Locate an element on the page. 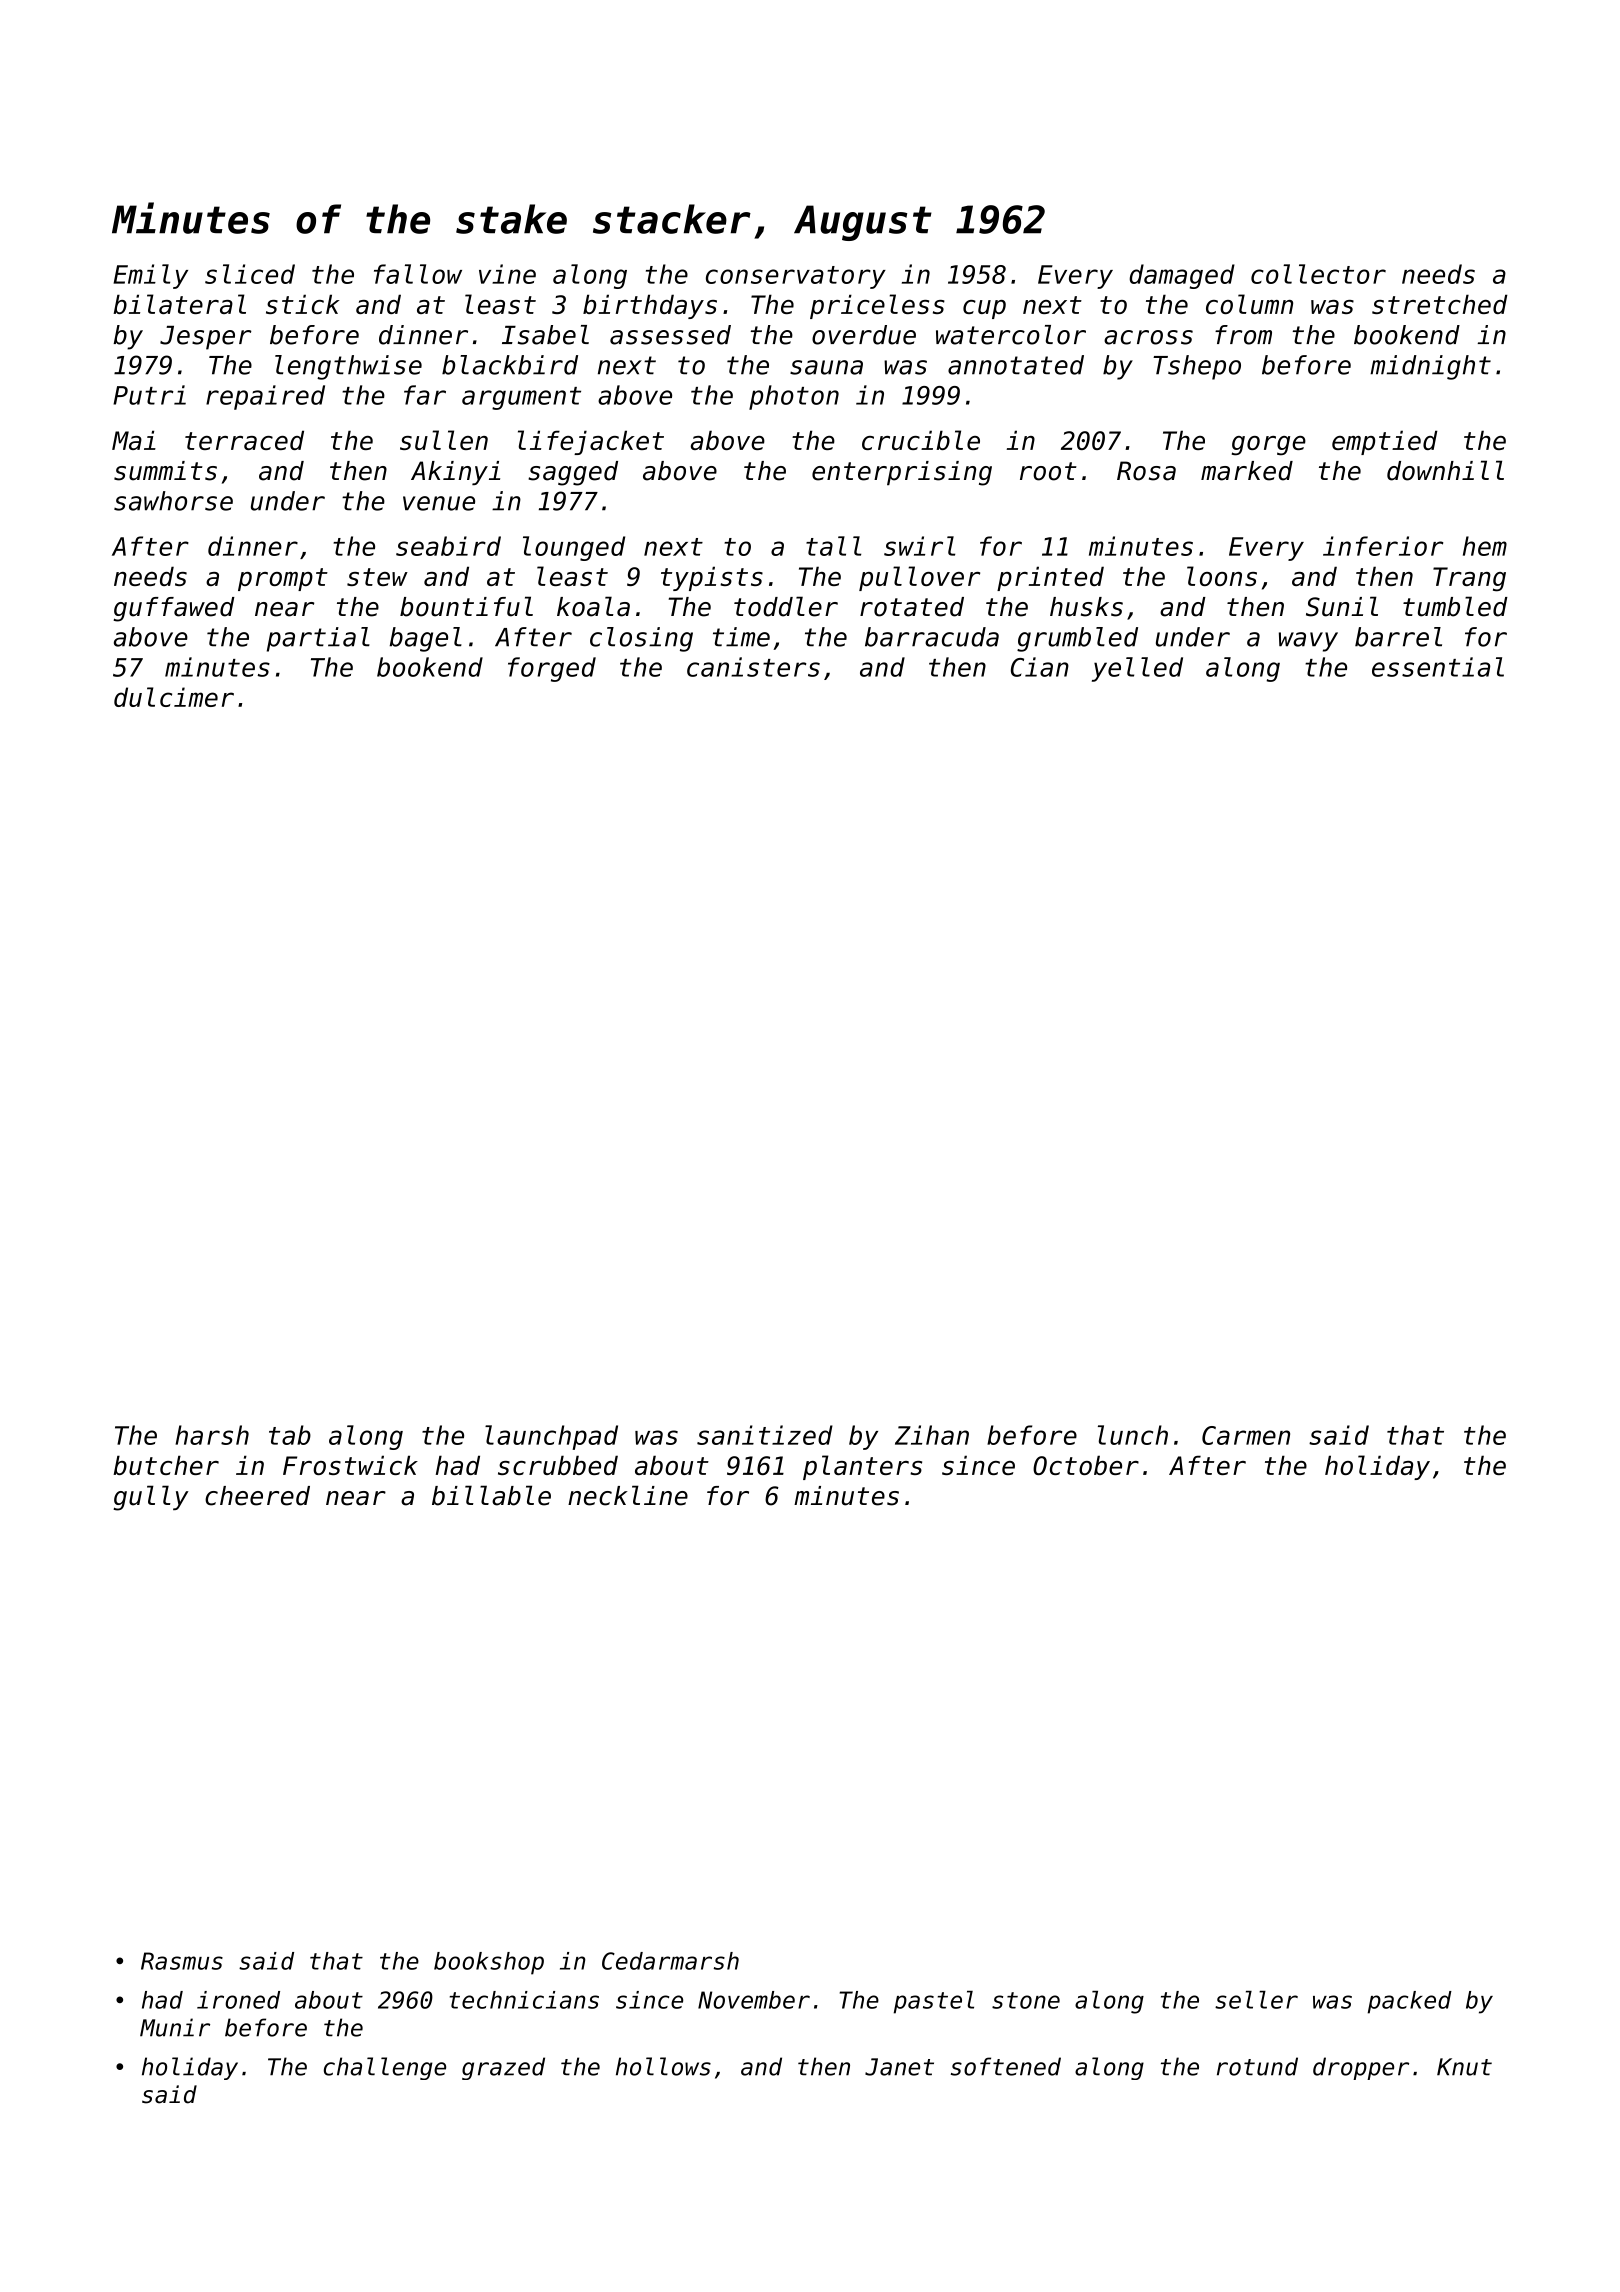  Munir is located at coordinates (175, 2027).
